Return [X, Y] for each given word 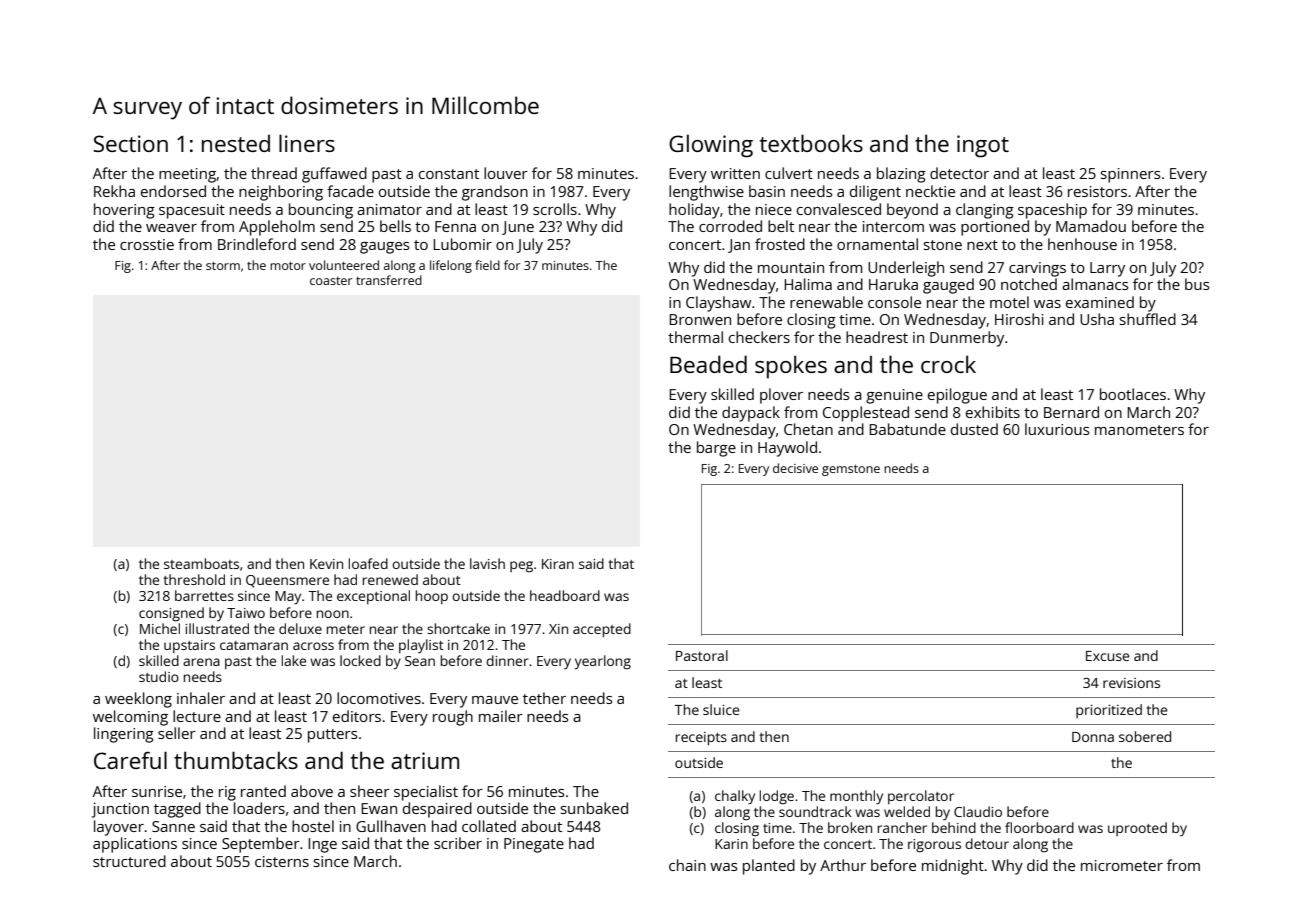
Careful [130, 760]
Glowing [711, 146]
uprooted [1137, 829]
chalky [735, 797]
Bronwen [700, 319]
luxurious [1057, 429]
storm [223, 266]
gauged [948, 286]
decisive [795, 468]
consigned [171, 614]
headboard [565, 595]
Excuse [1108, 656]
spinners [1130, 175]
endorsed [173, 191]
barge [716, 449]
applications [135, 845]
